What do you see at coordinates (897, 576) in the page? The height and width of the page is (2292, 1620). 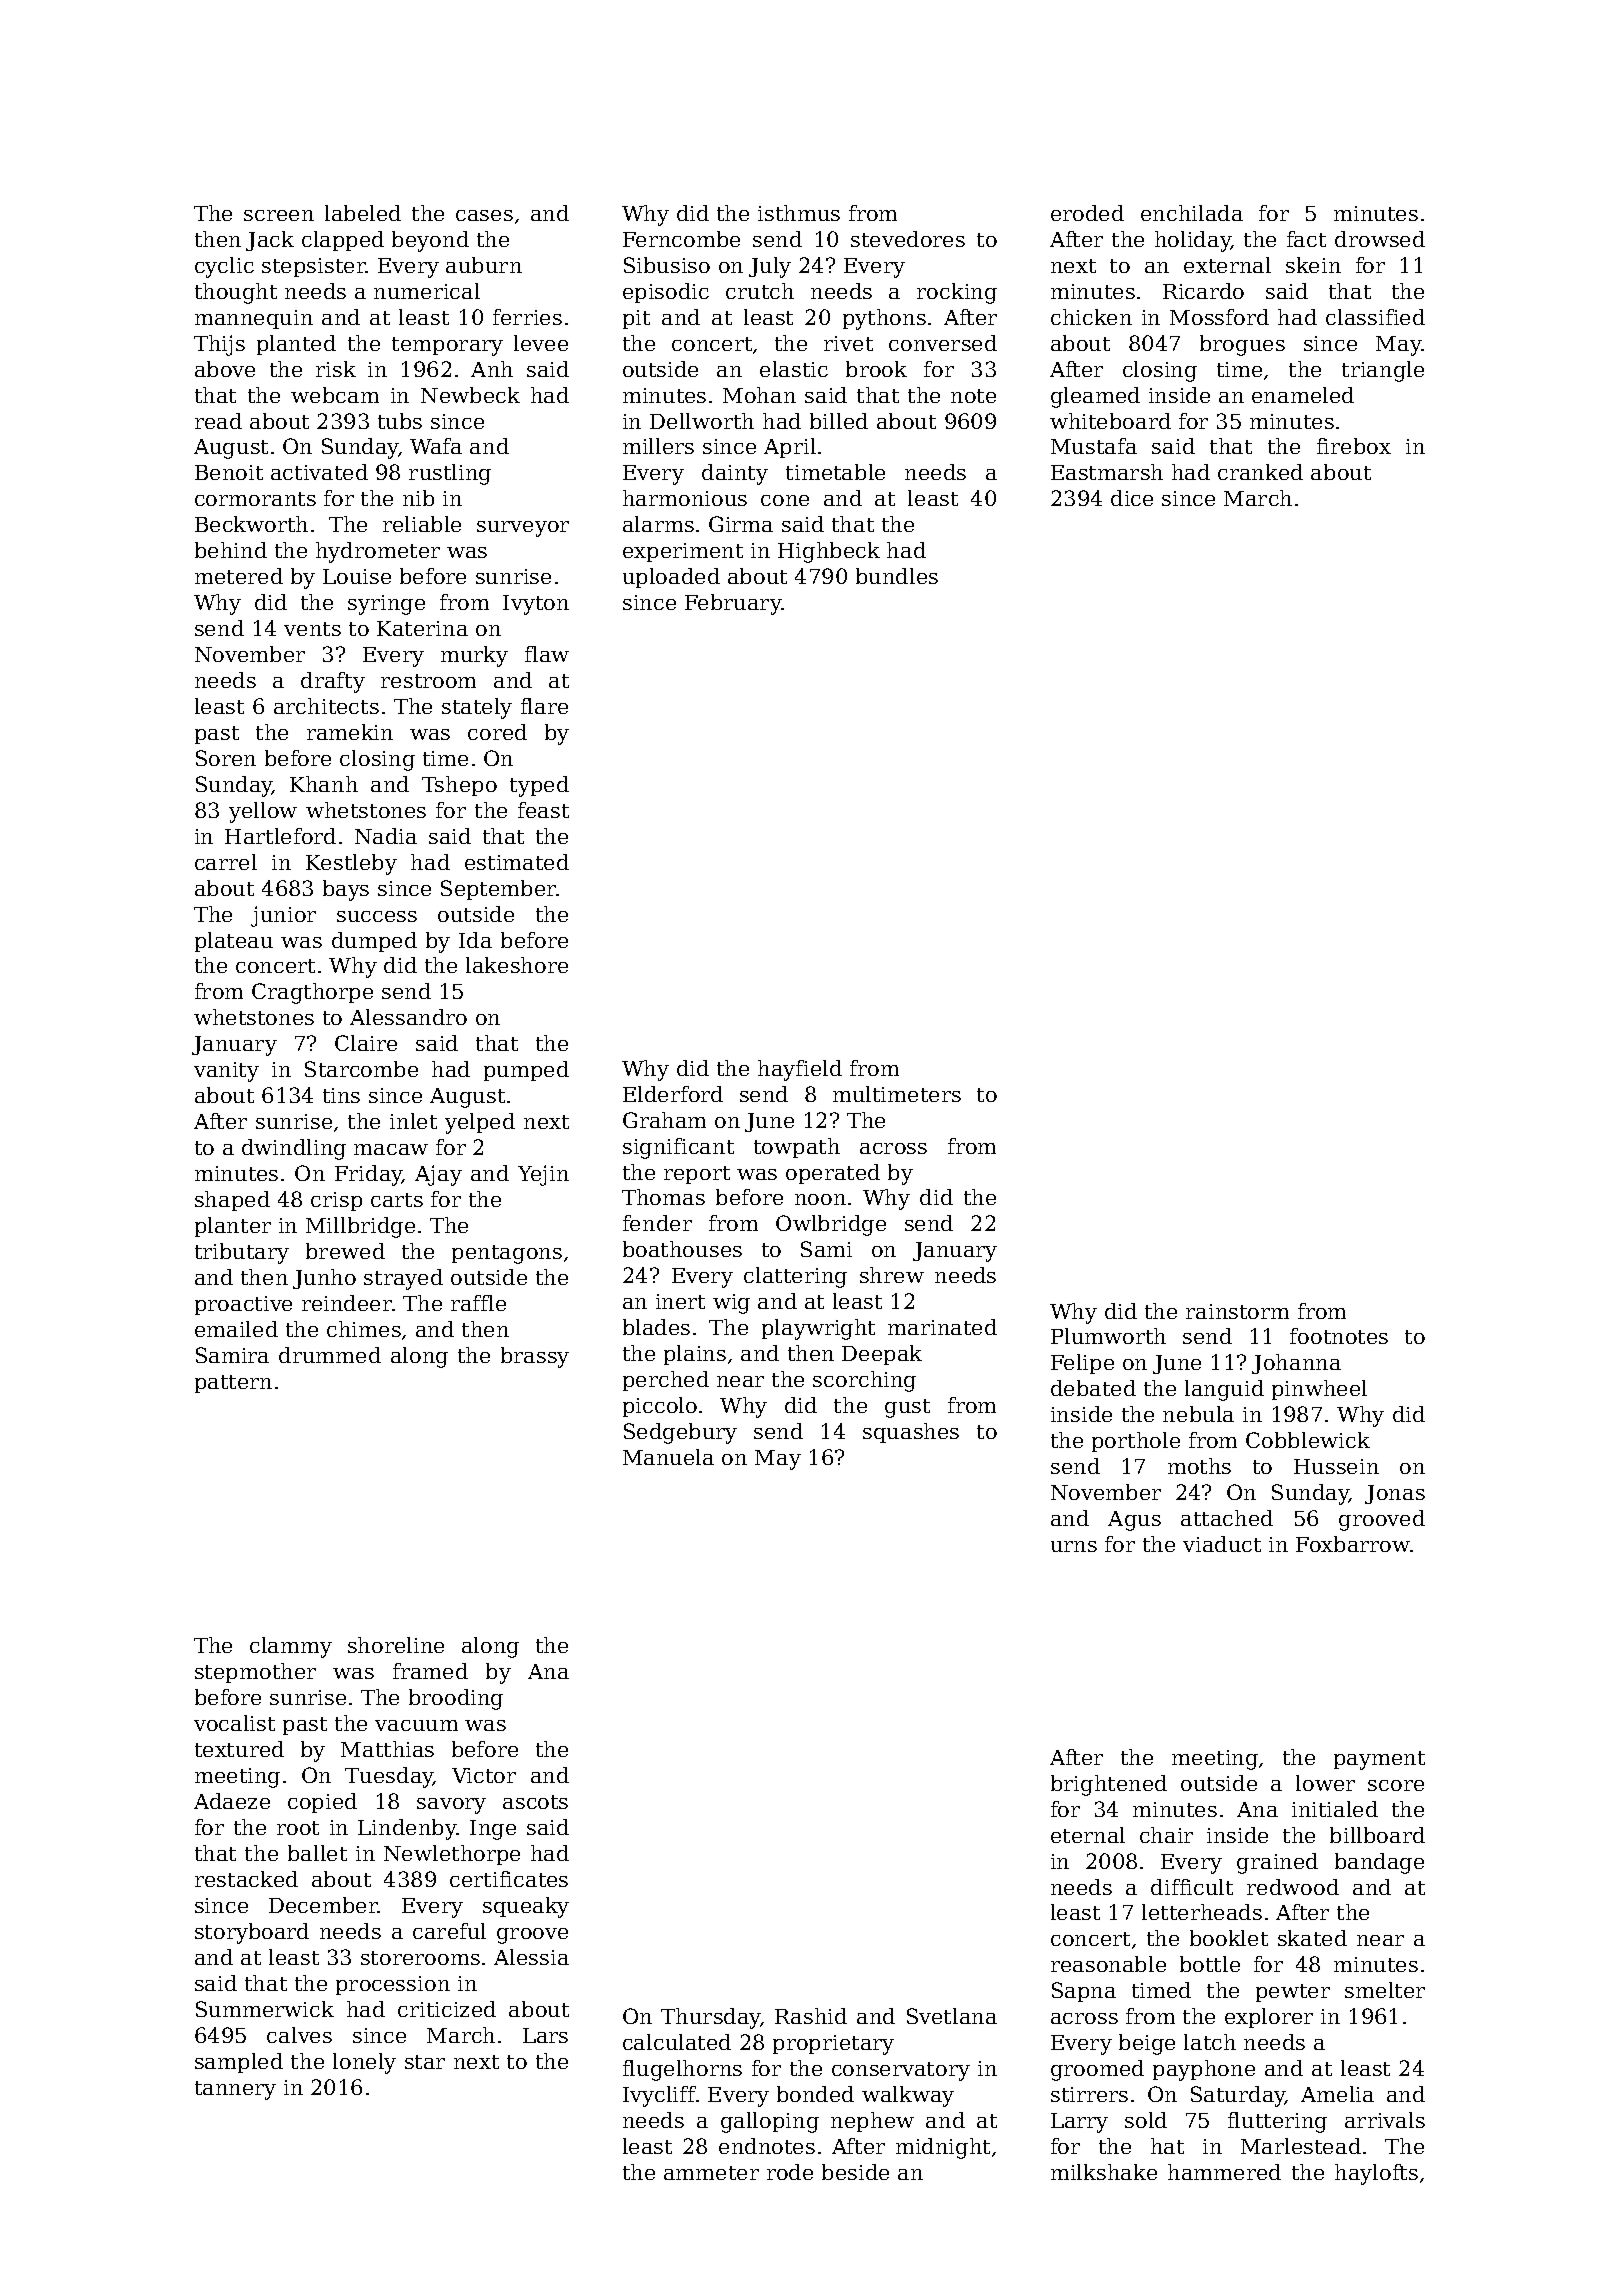 I see `bundles` at bounding box center [897, 576].
